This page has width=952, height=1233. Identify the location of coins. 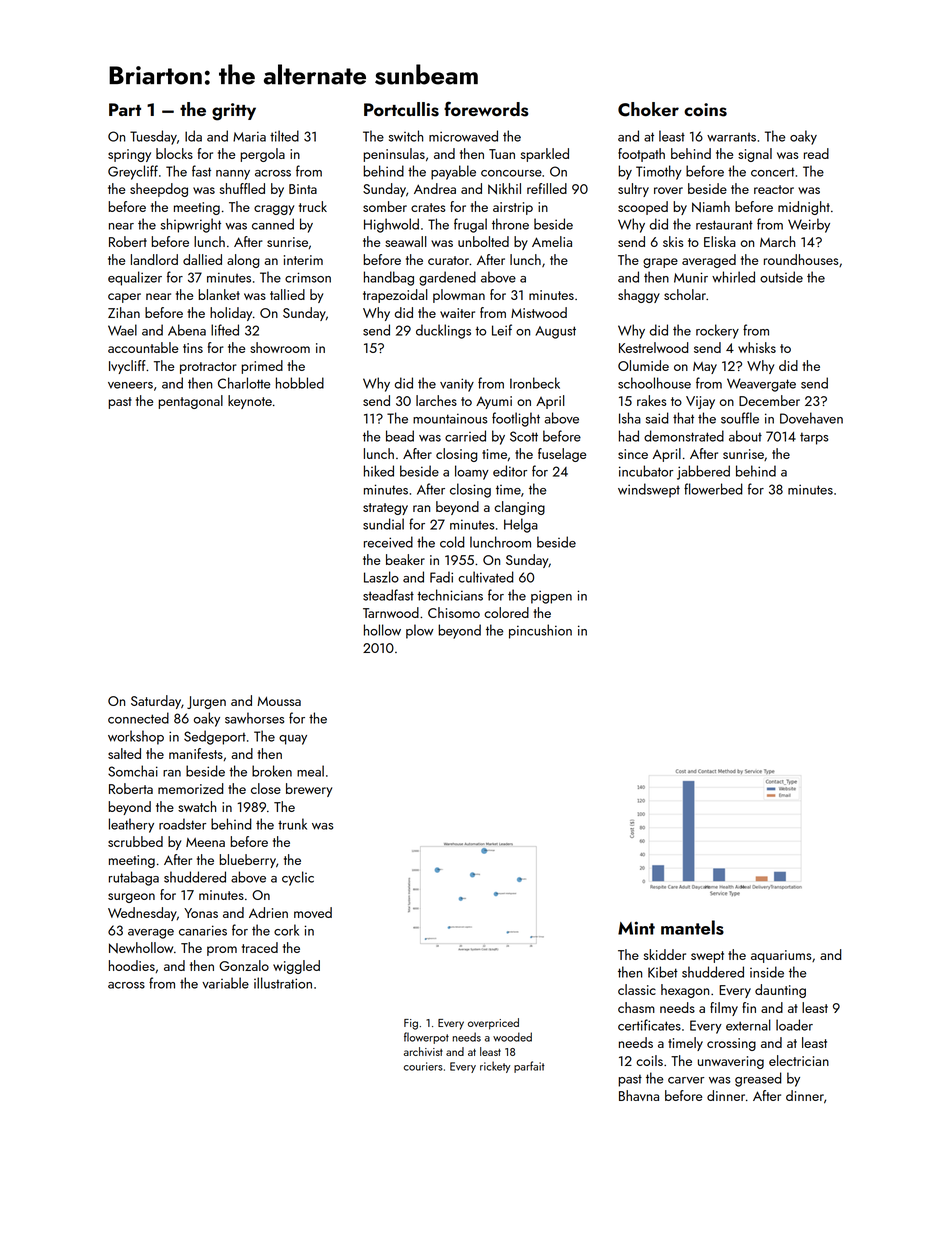
(705, 110).
